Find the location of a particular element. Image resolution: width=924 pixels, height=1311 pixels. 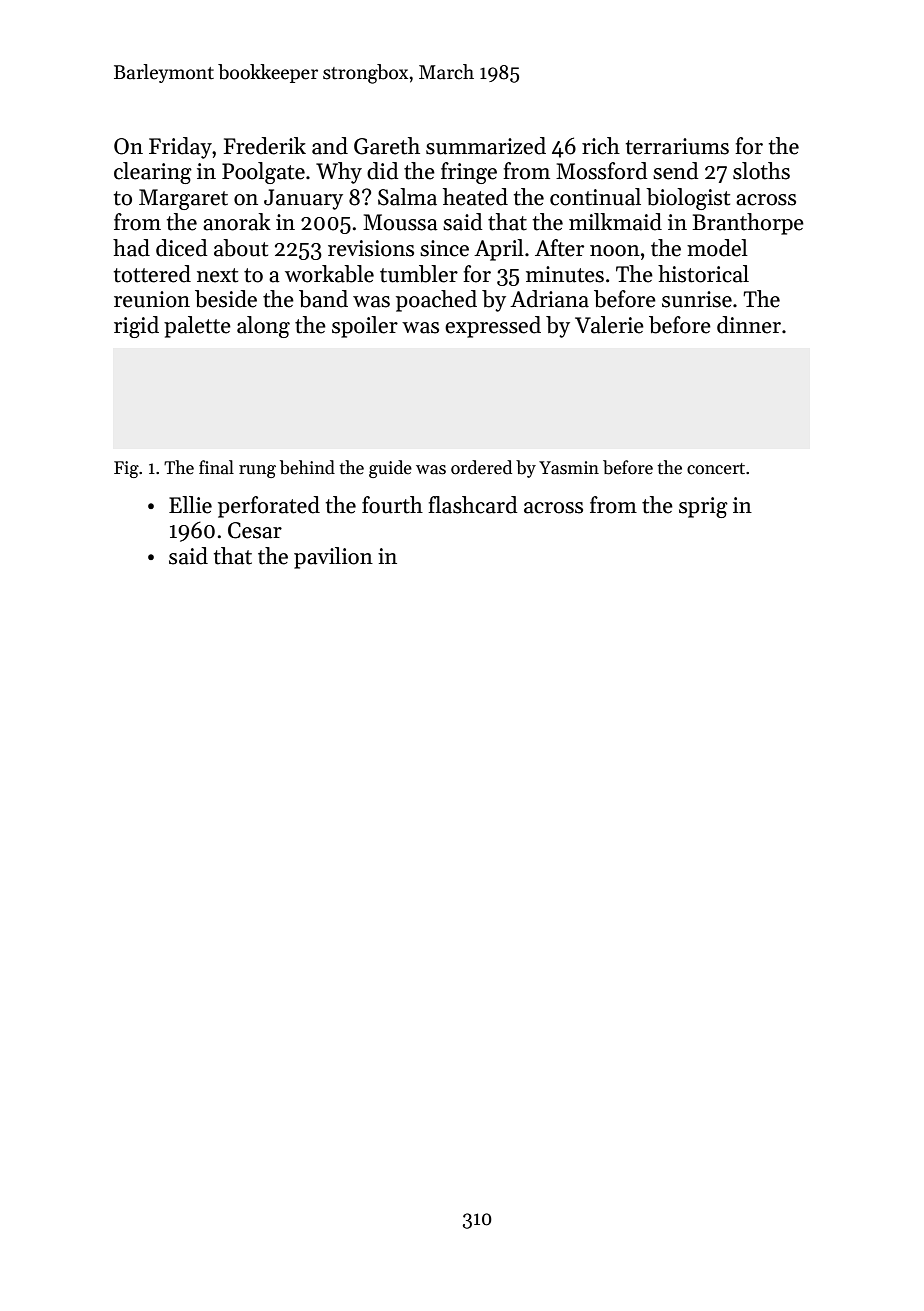

Cesar is located at coordinates (255, 530).
